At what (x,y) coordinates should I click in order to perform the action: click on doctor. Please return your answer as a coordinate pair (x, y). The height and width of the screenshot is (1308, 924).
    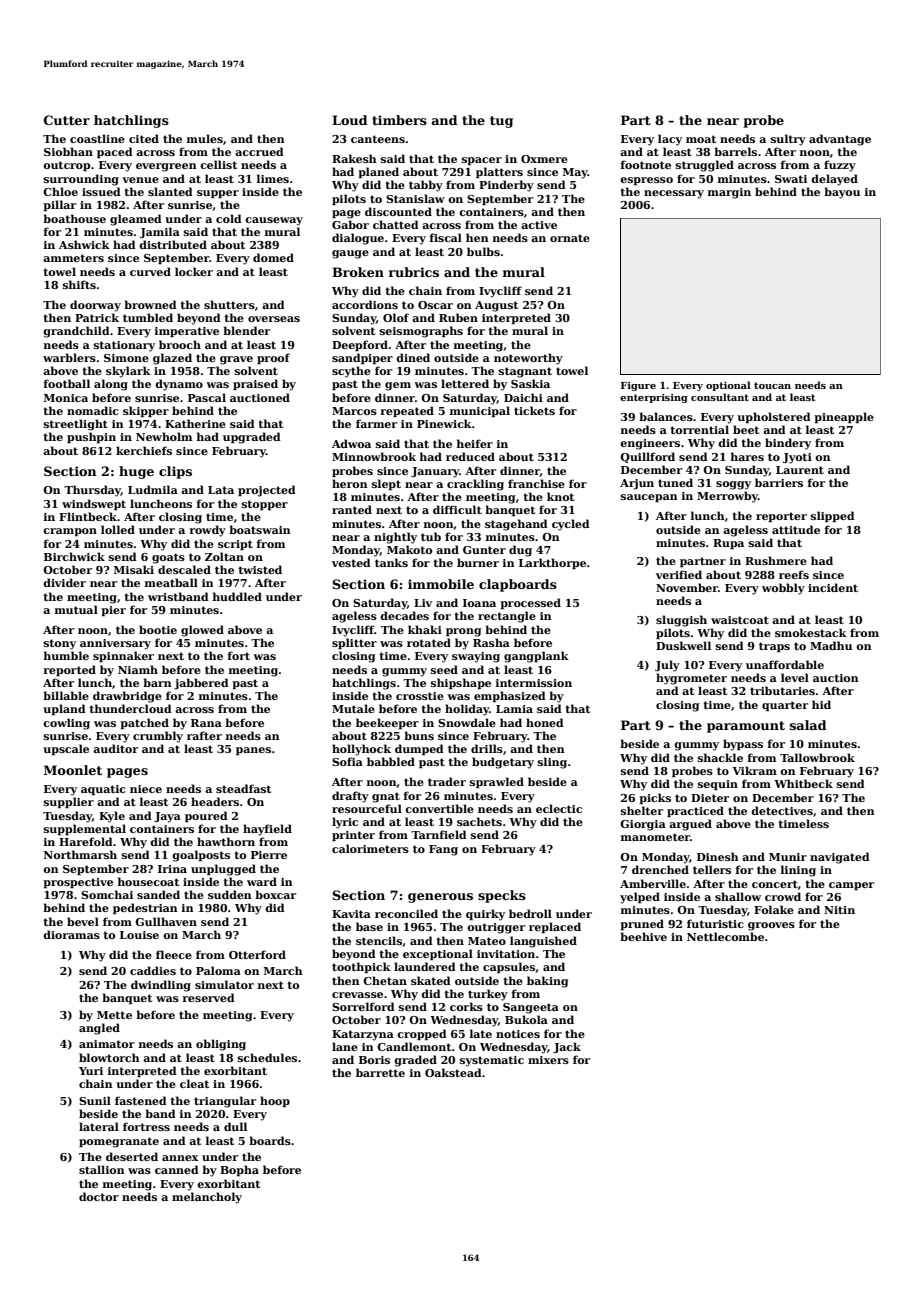
    Looking at the image, I should click on (99, 1196).
